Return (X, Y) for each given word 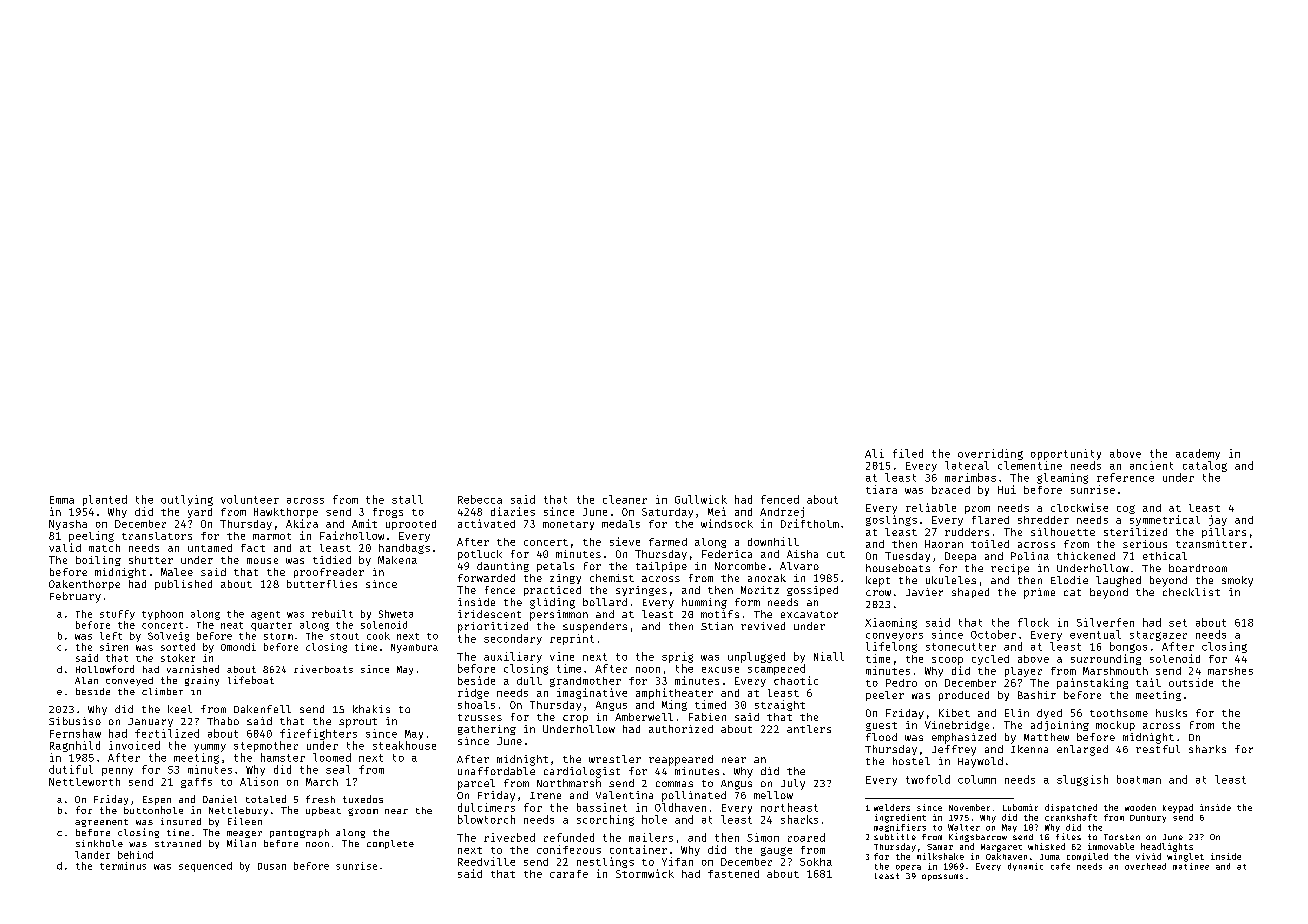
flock (1033, 622)
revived (763, 626)
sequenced (205, 867)
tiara (881, 489)
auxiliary (513, 657)
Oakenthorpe (84, 585)
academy (1198, 454)
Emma (62, 500)
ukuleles (951, 580)
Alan (86, 680)
